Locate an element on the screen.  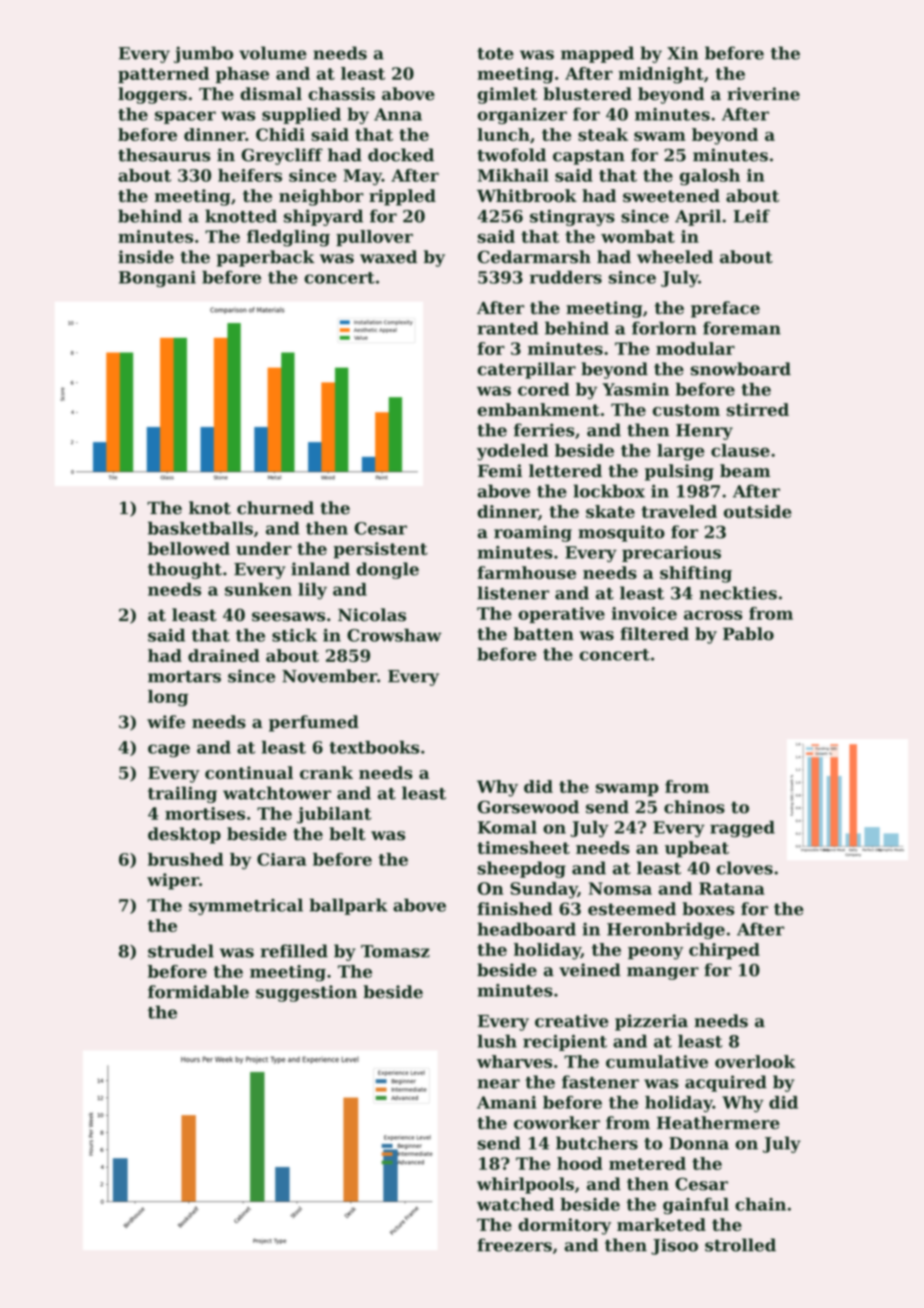
outside is located at coordinates (758, 511).
